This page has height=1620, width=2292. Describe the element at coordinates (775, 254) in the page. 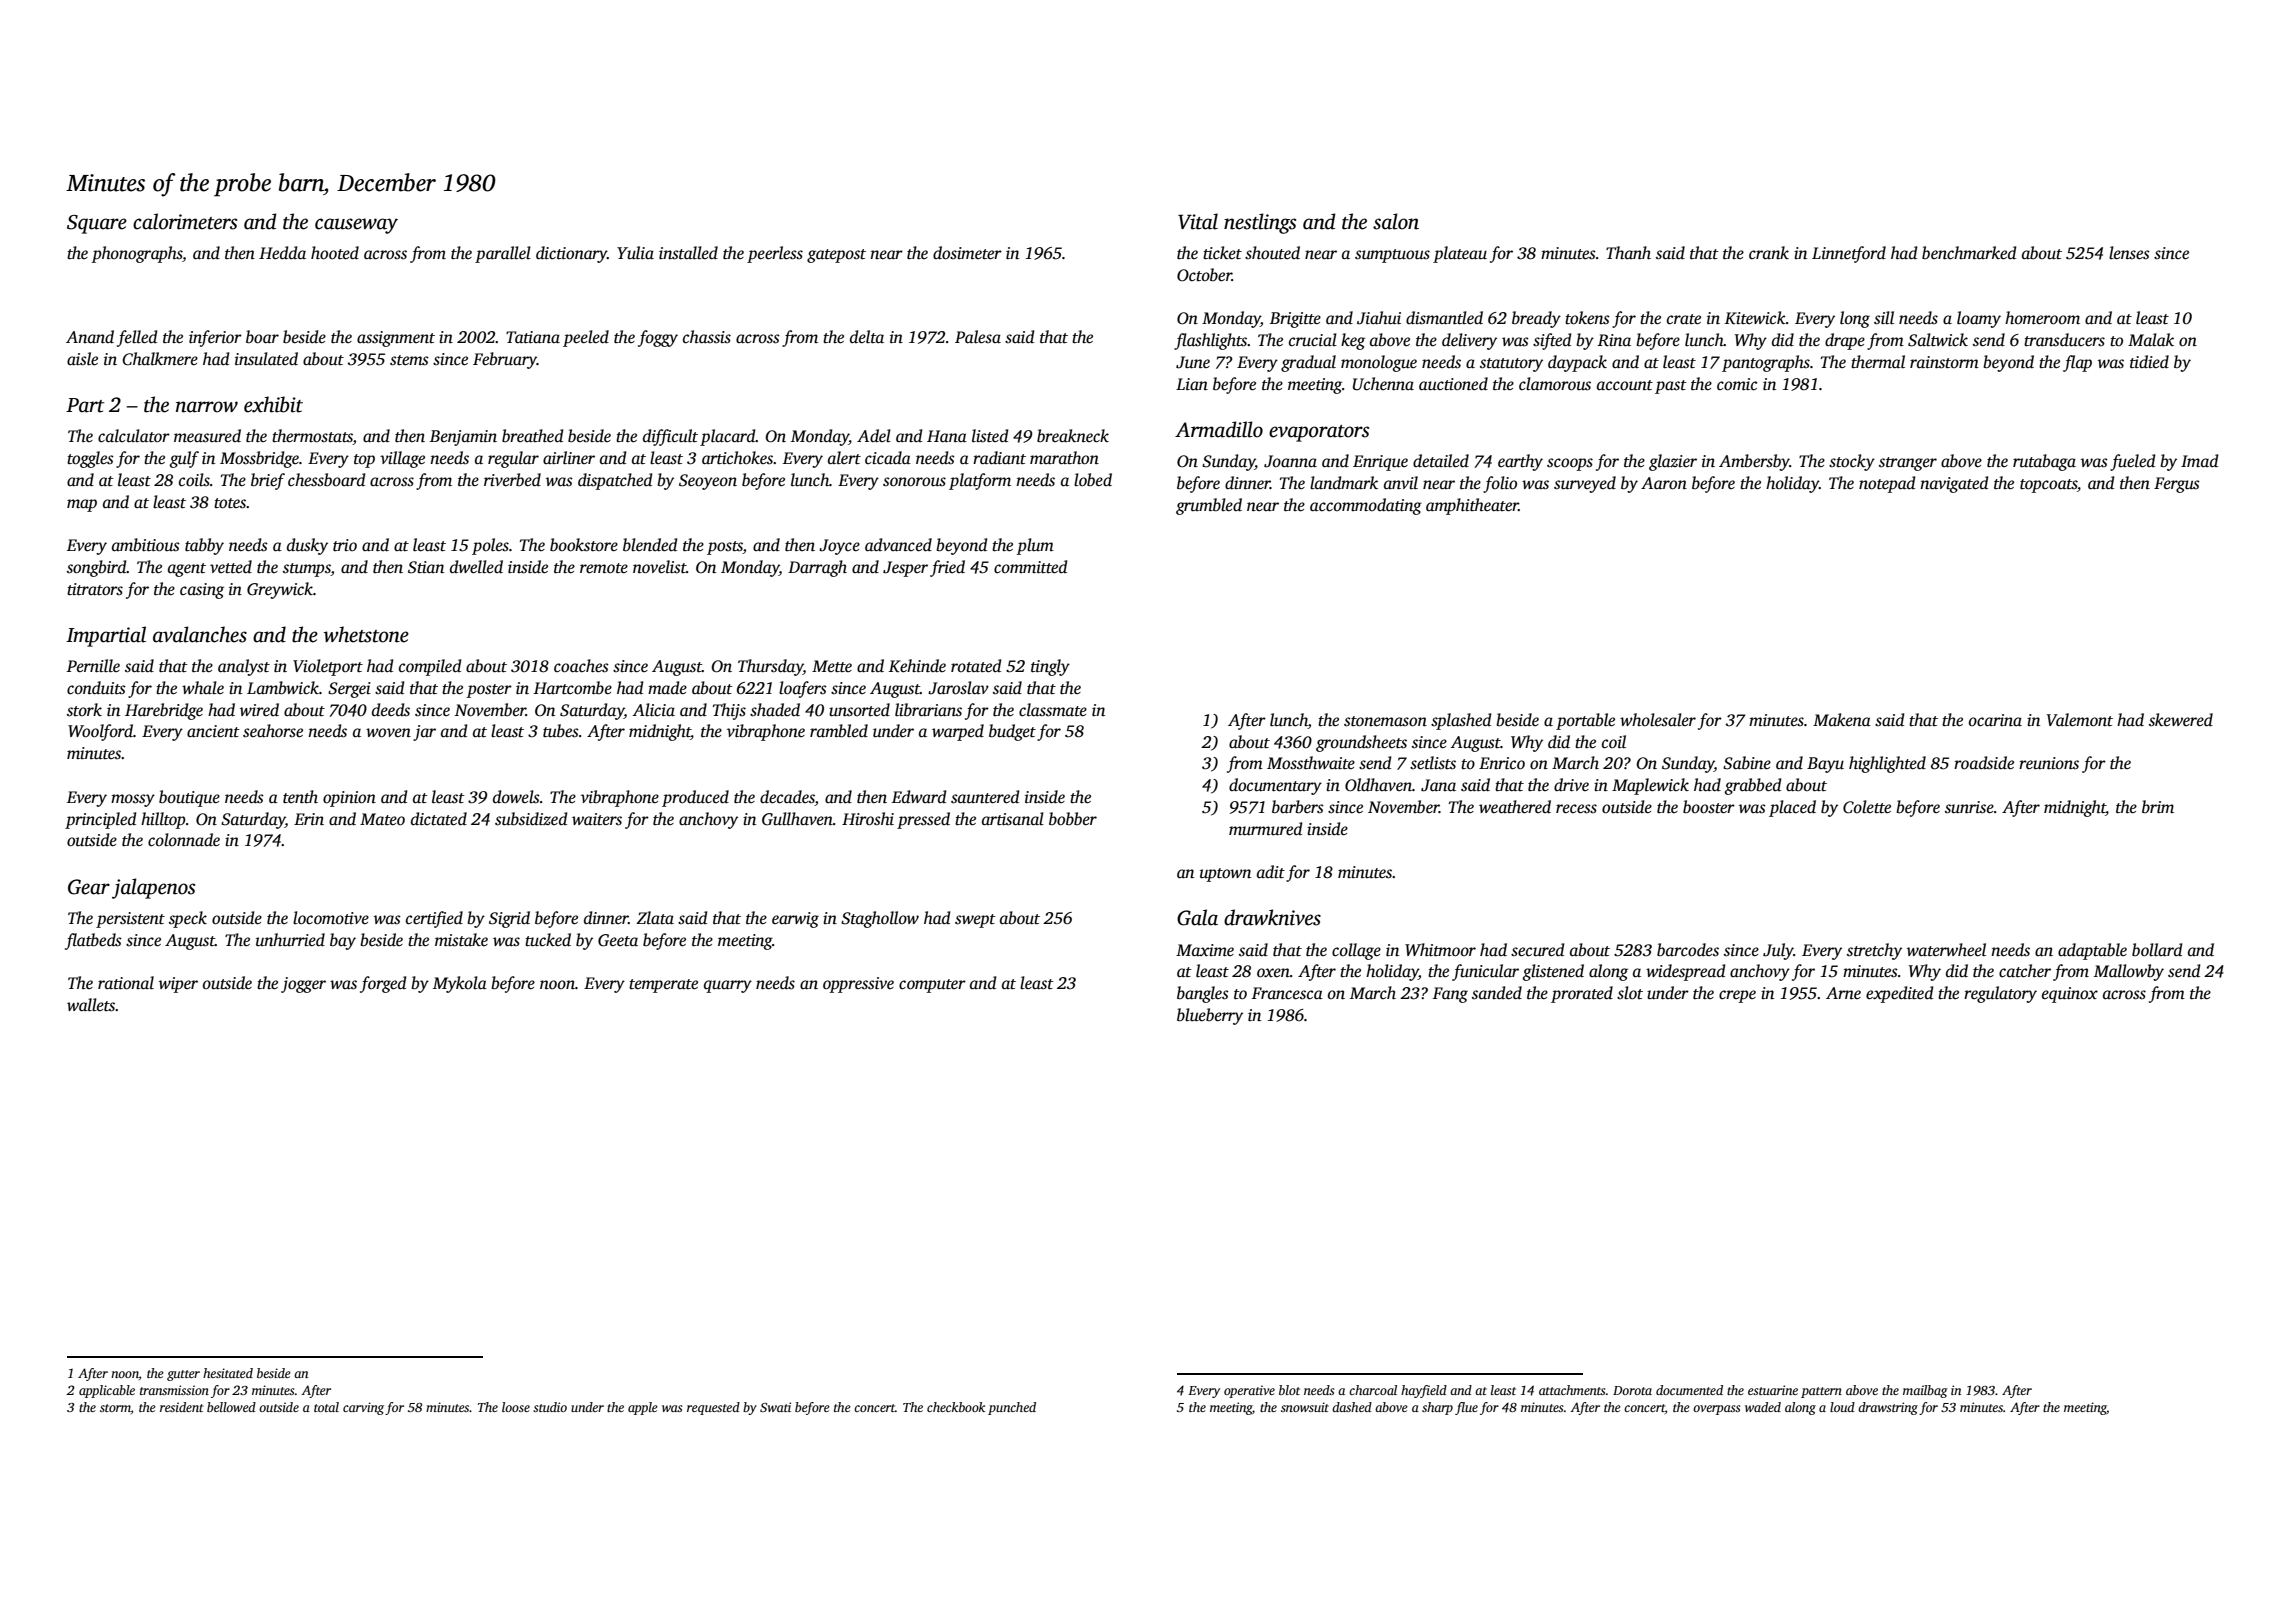

I see `peerless` at that location.
